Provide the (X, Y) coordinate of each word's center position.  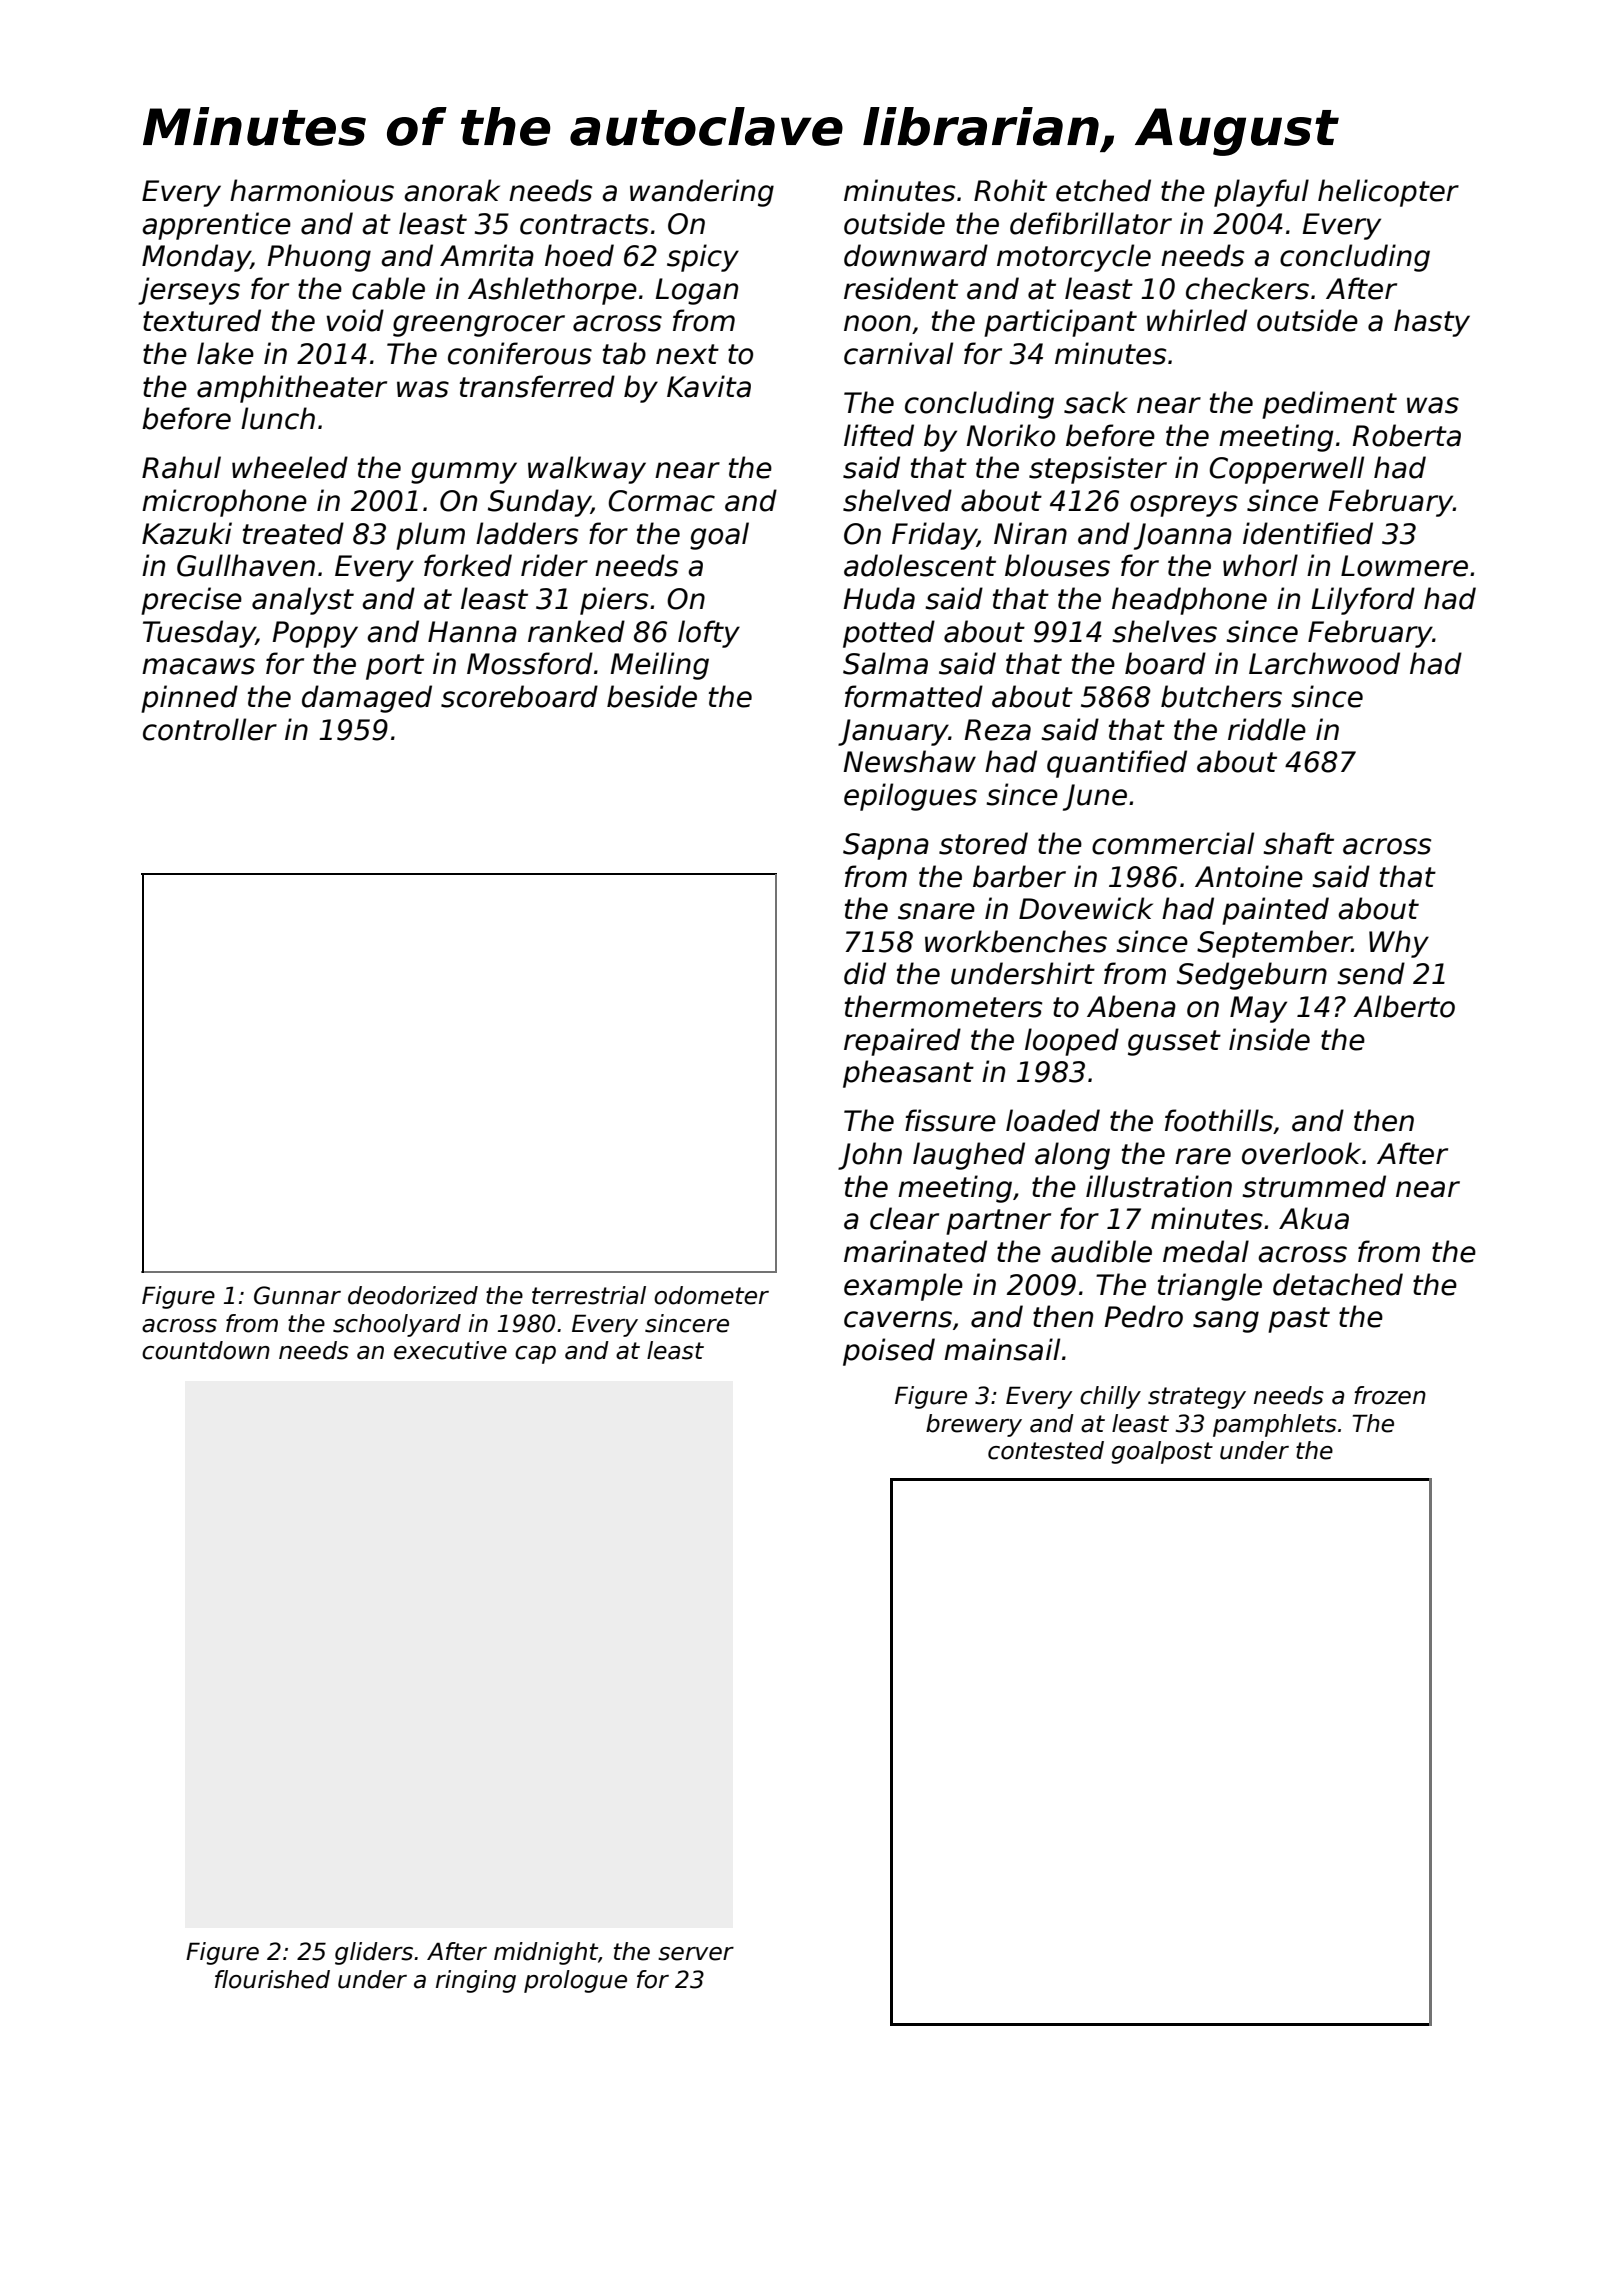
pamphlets (1275, 1425)
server (696, 1954)
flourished (272, 1979)
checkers (1247, 288)
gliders (374, 1953)
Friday (934, 536)
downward (916, 255)
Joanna (1183, 536)
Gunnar (297, 1295)
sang (1226, 1322)
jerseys (189, 291)
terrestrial (589, 1295)
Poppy (315, 634)
